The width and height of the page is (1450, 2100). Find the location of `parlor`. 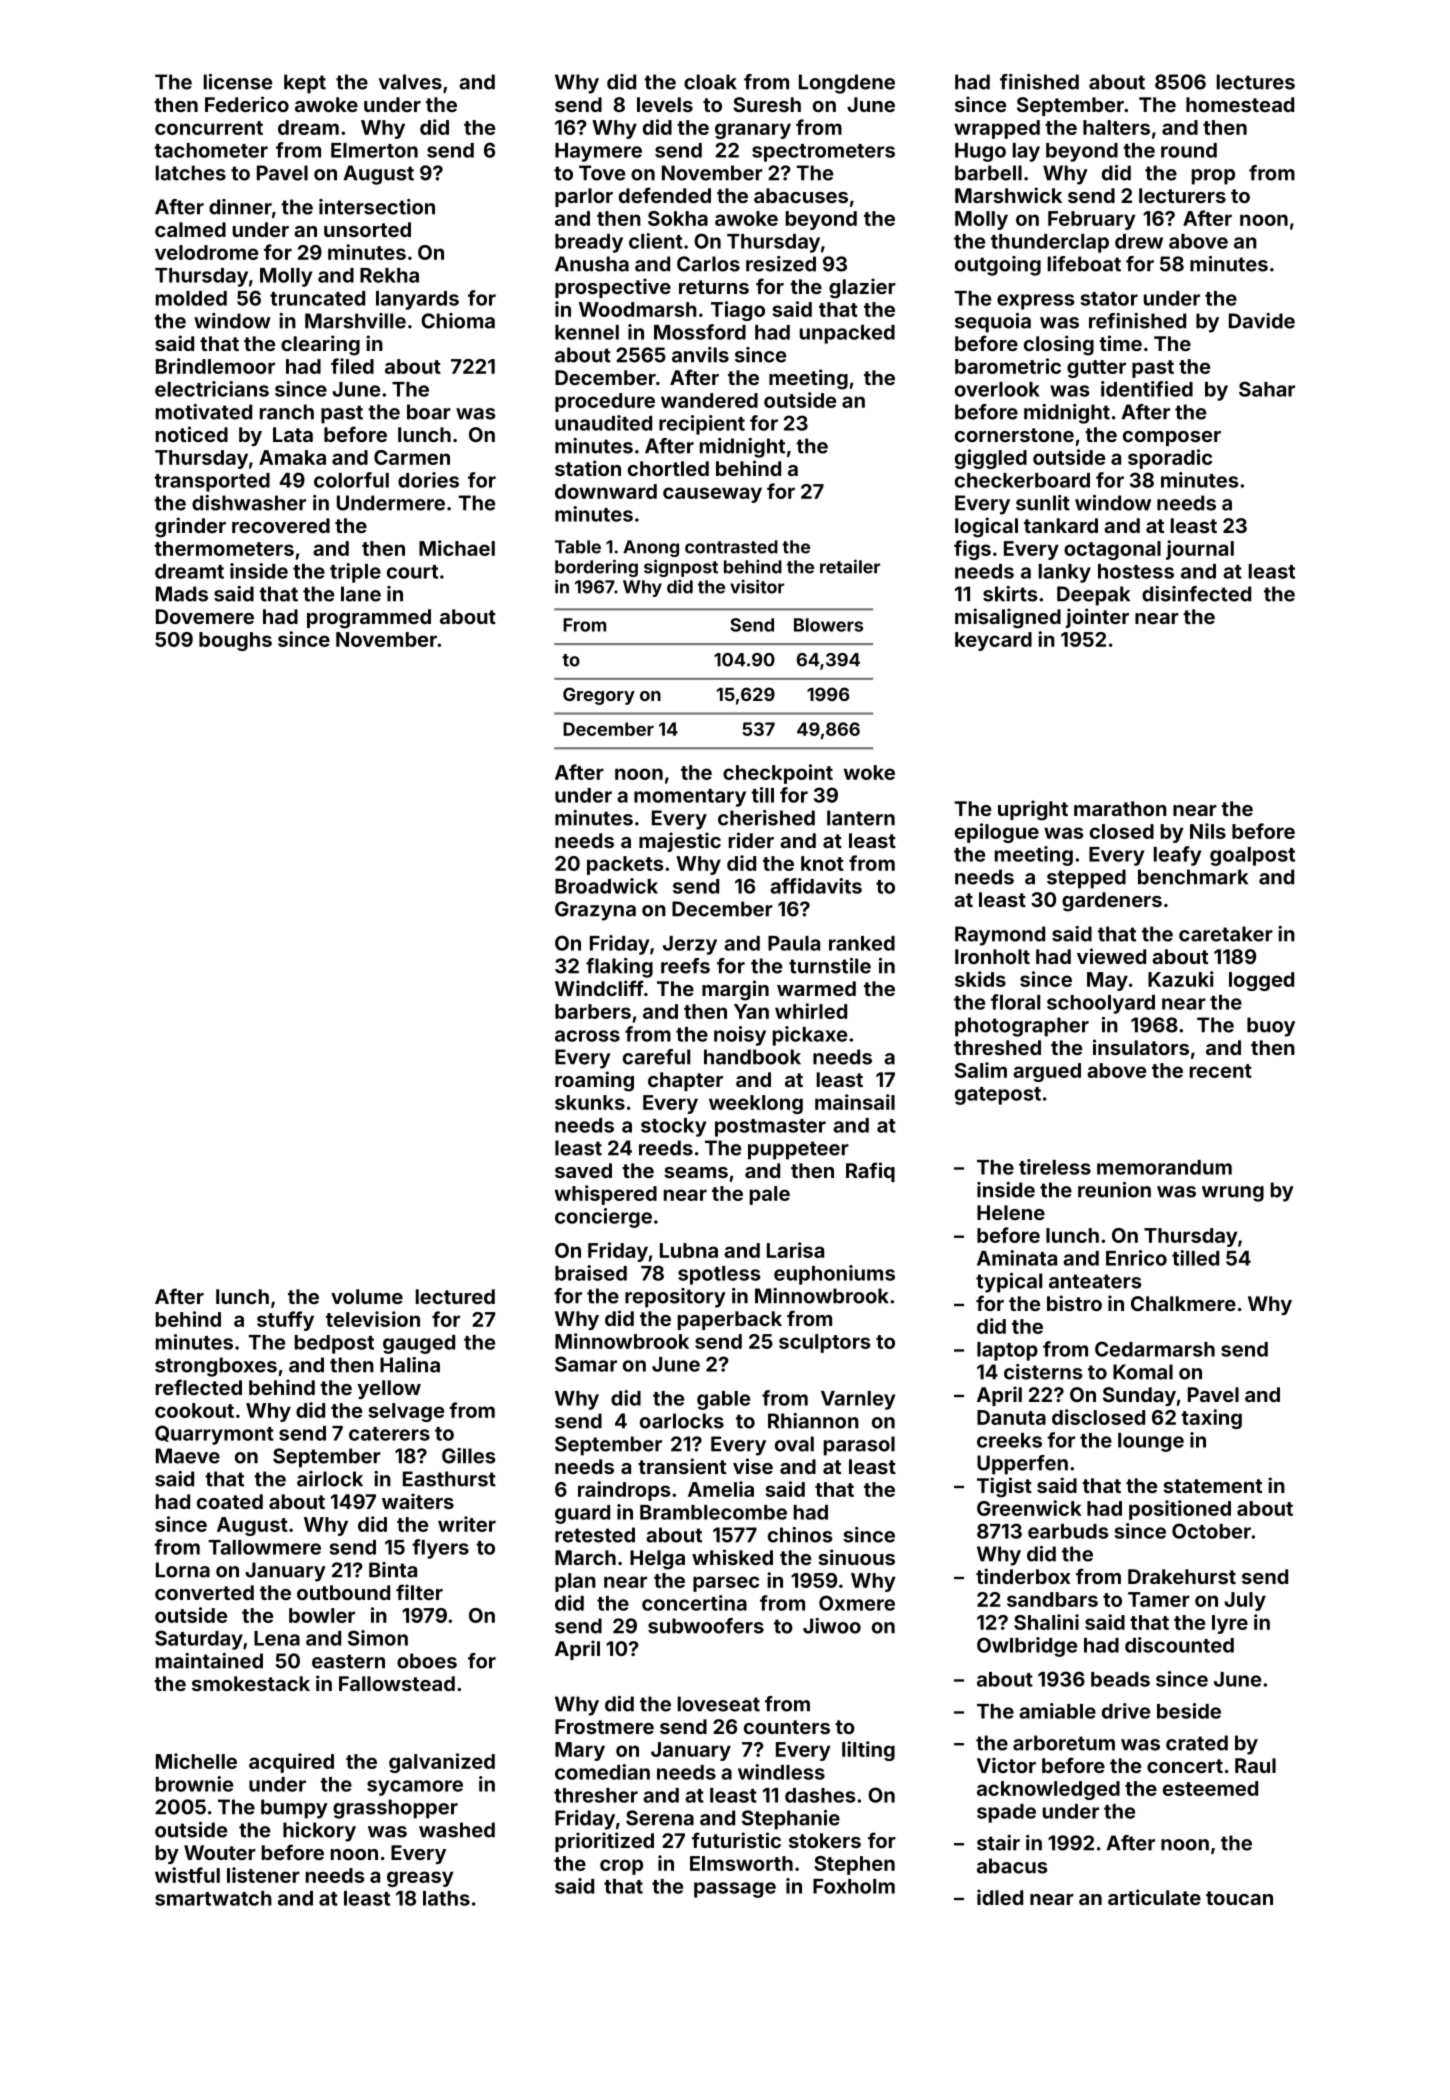

parlor is located at coordinates (584, 197).
